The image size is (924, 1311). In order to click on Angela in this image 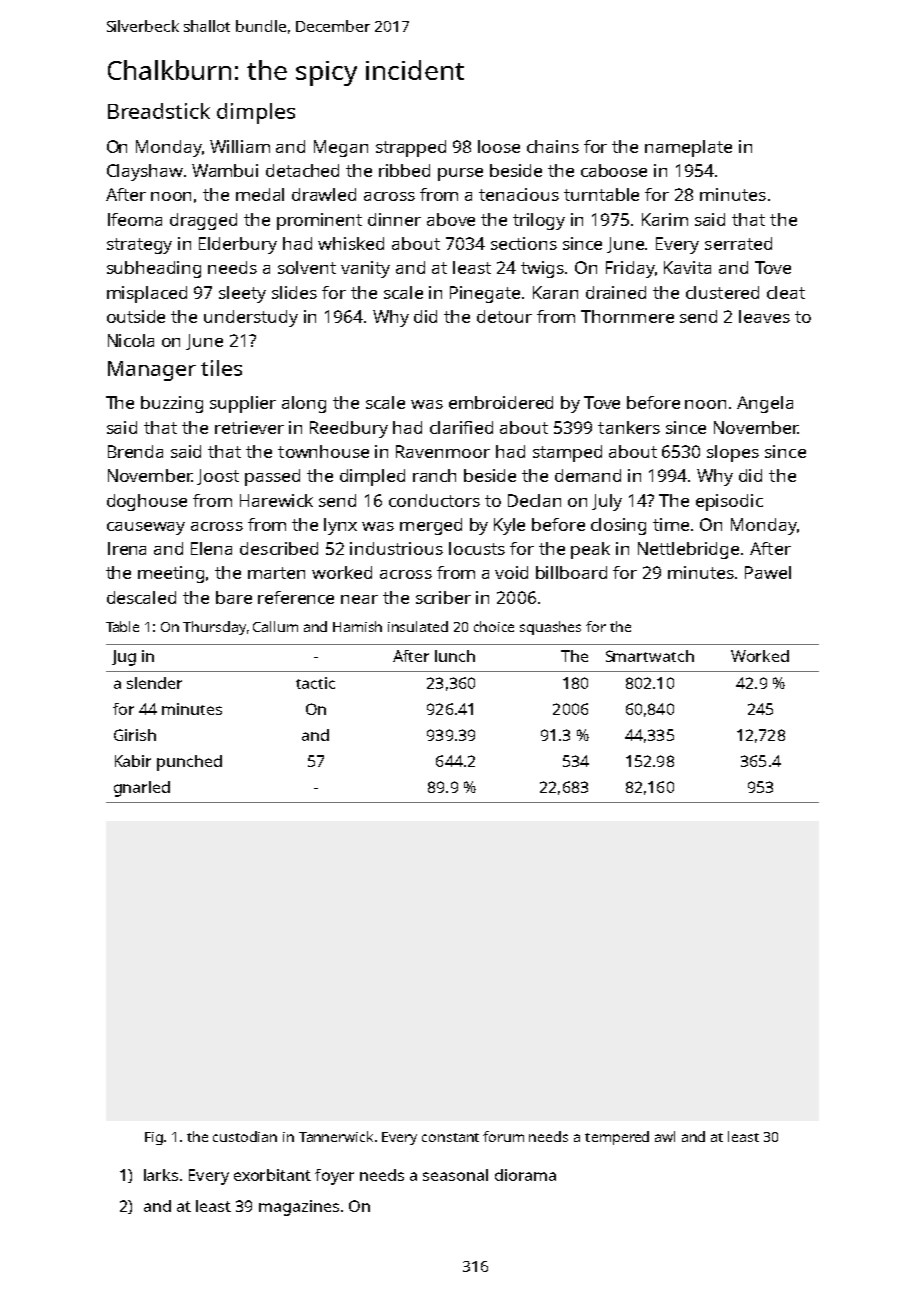, I will do `click(765, 404)`.
